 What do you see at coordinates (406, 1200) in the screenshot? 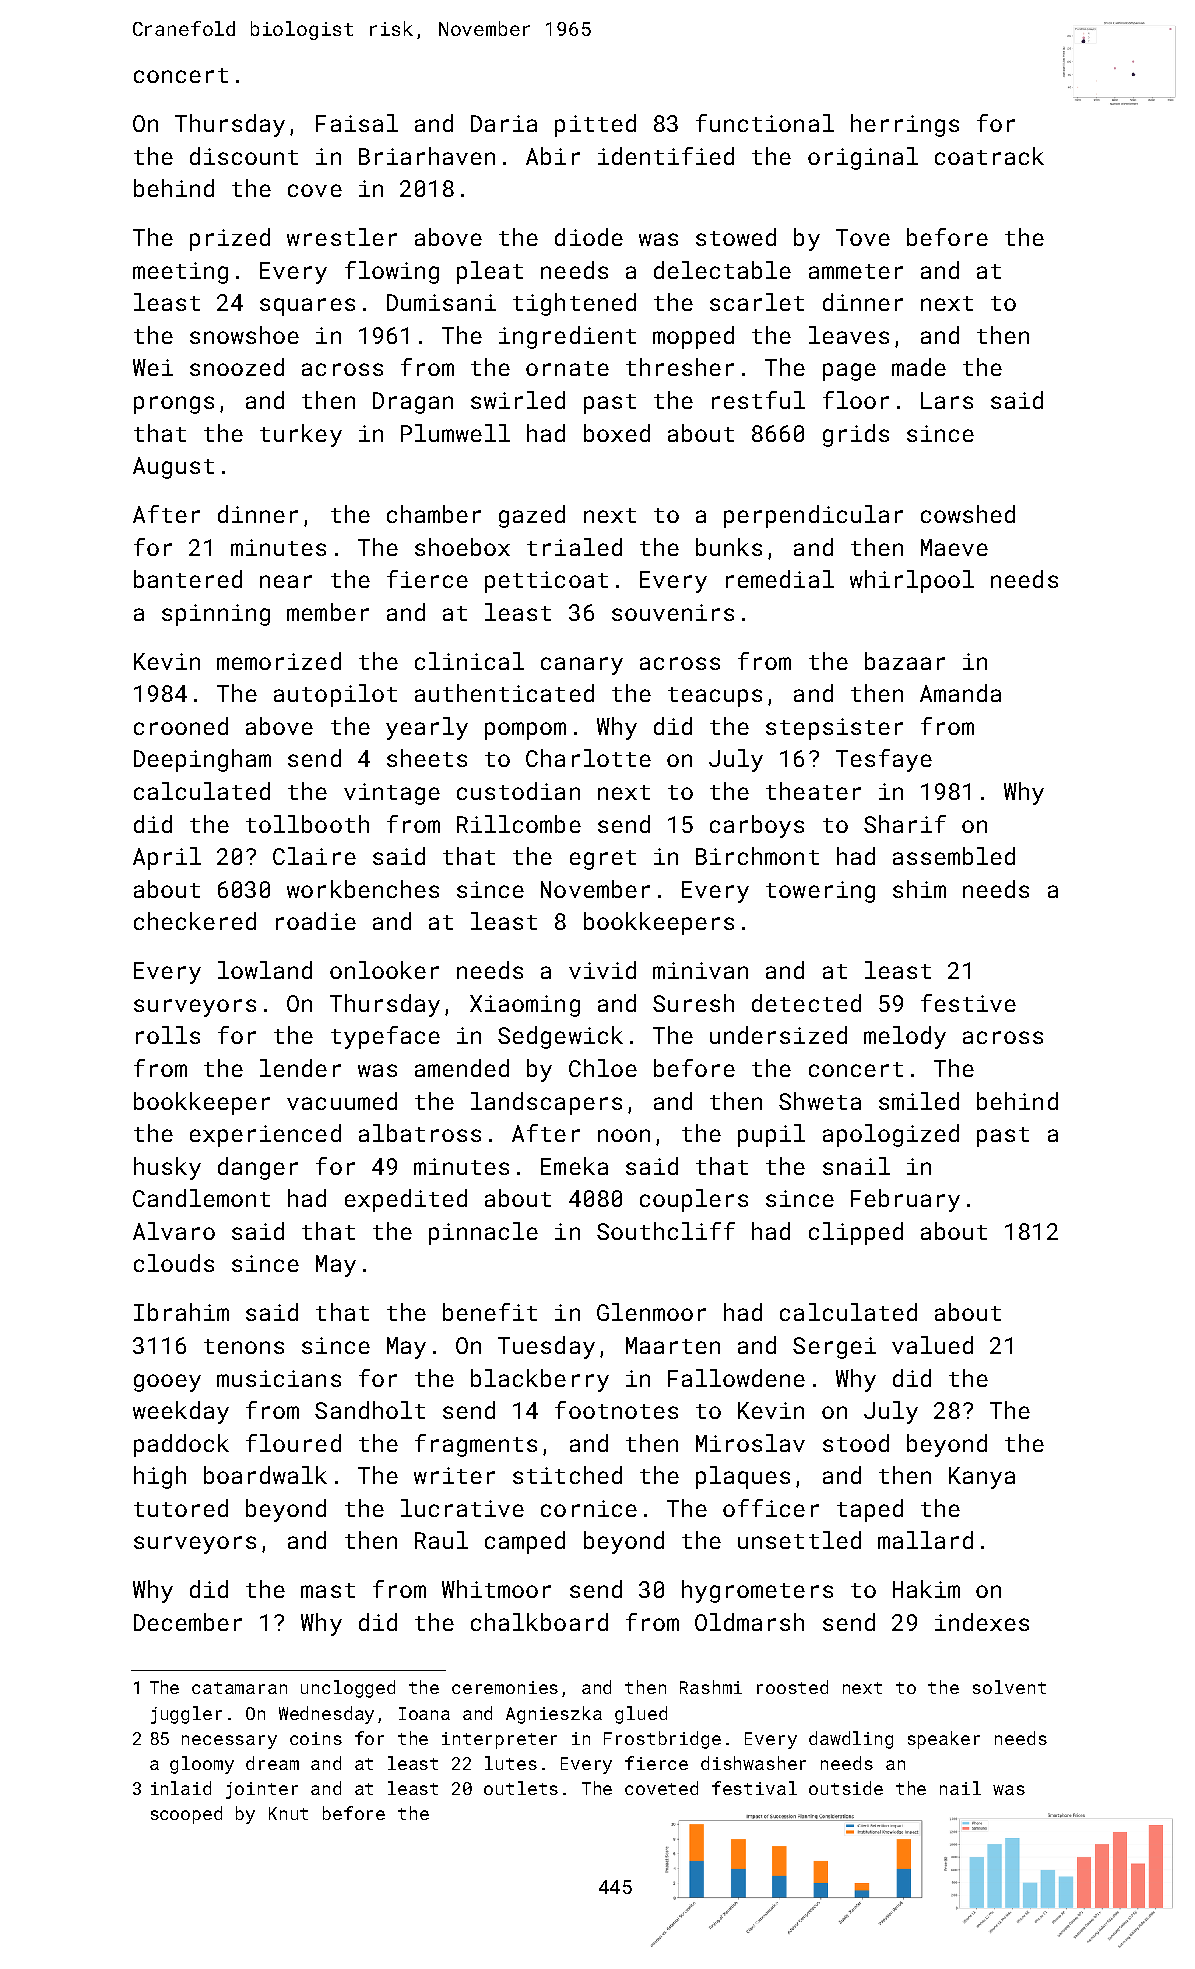
I see `expedited` at bounding box center [406, 1200].
